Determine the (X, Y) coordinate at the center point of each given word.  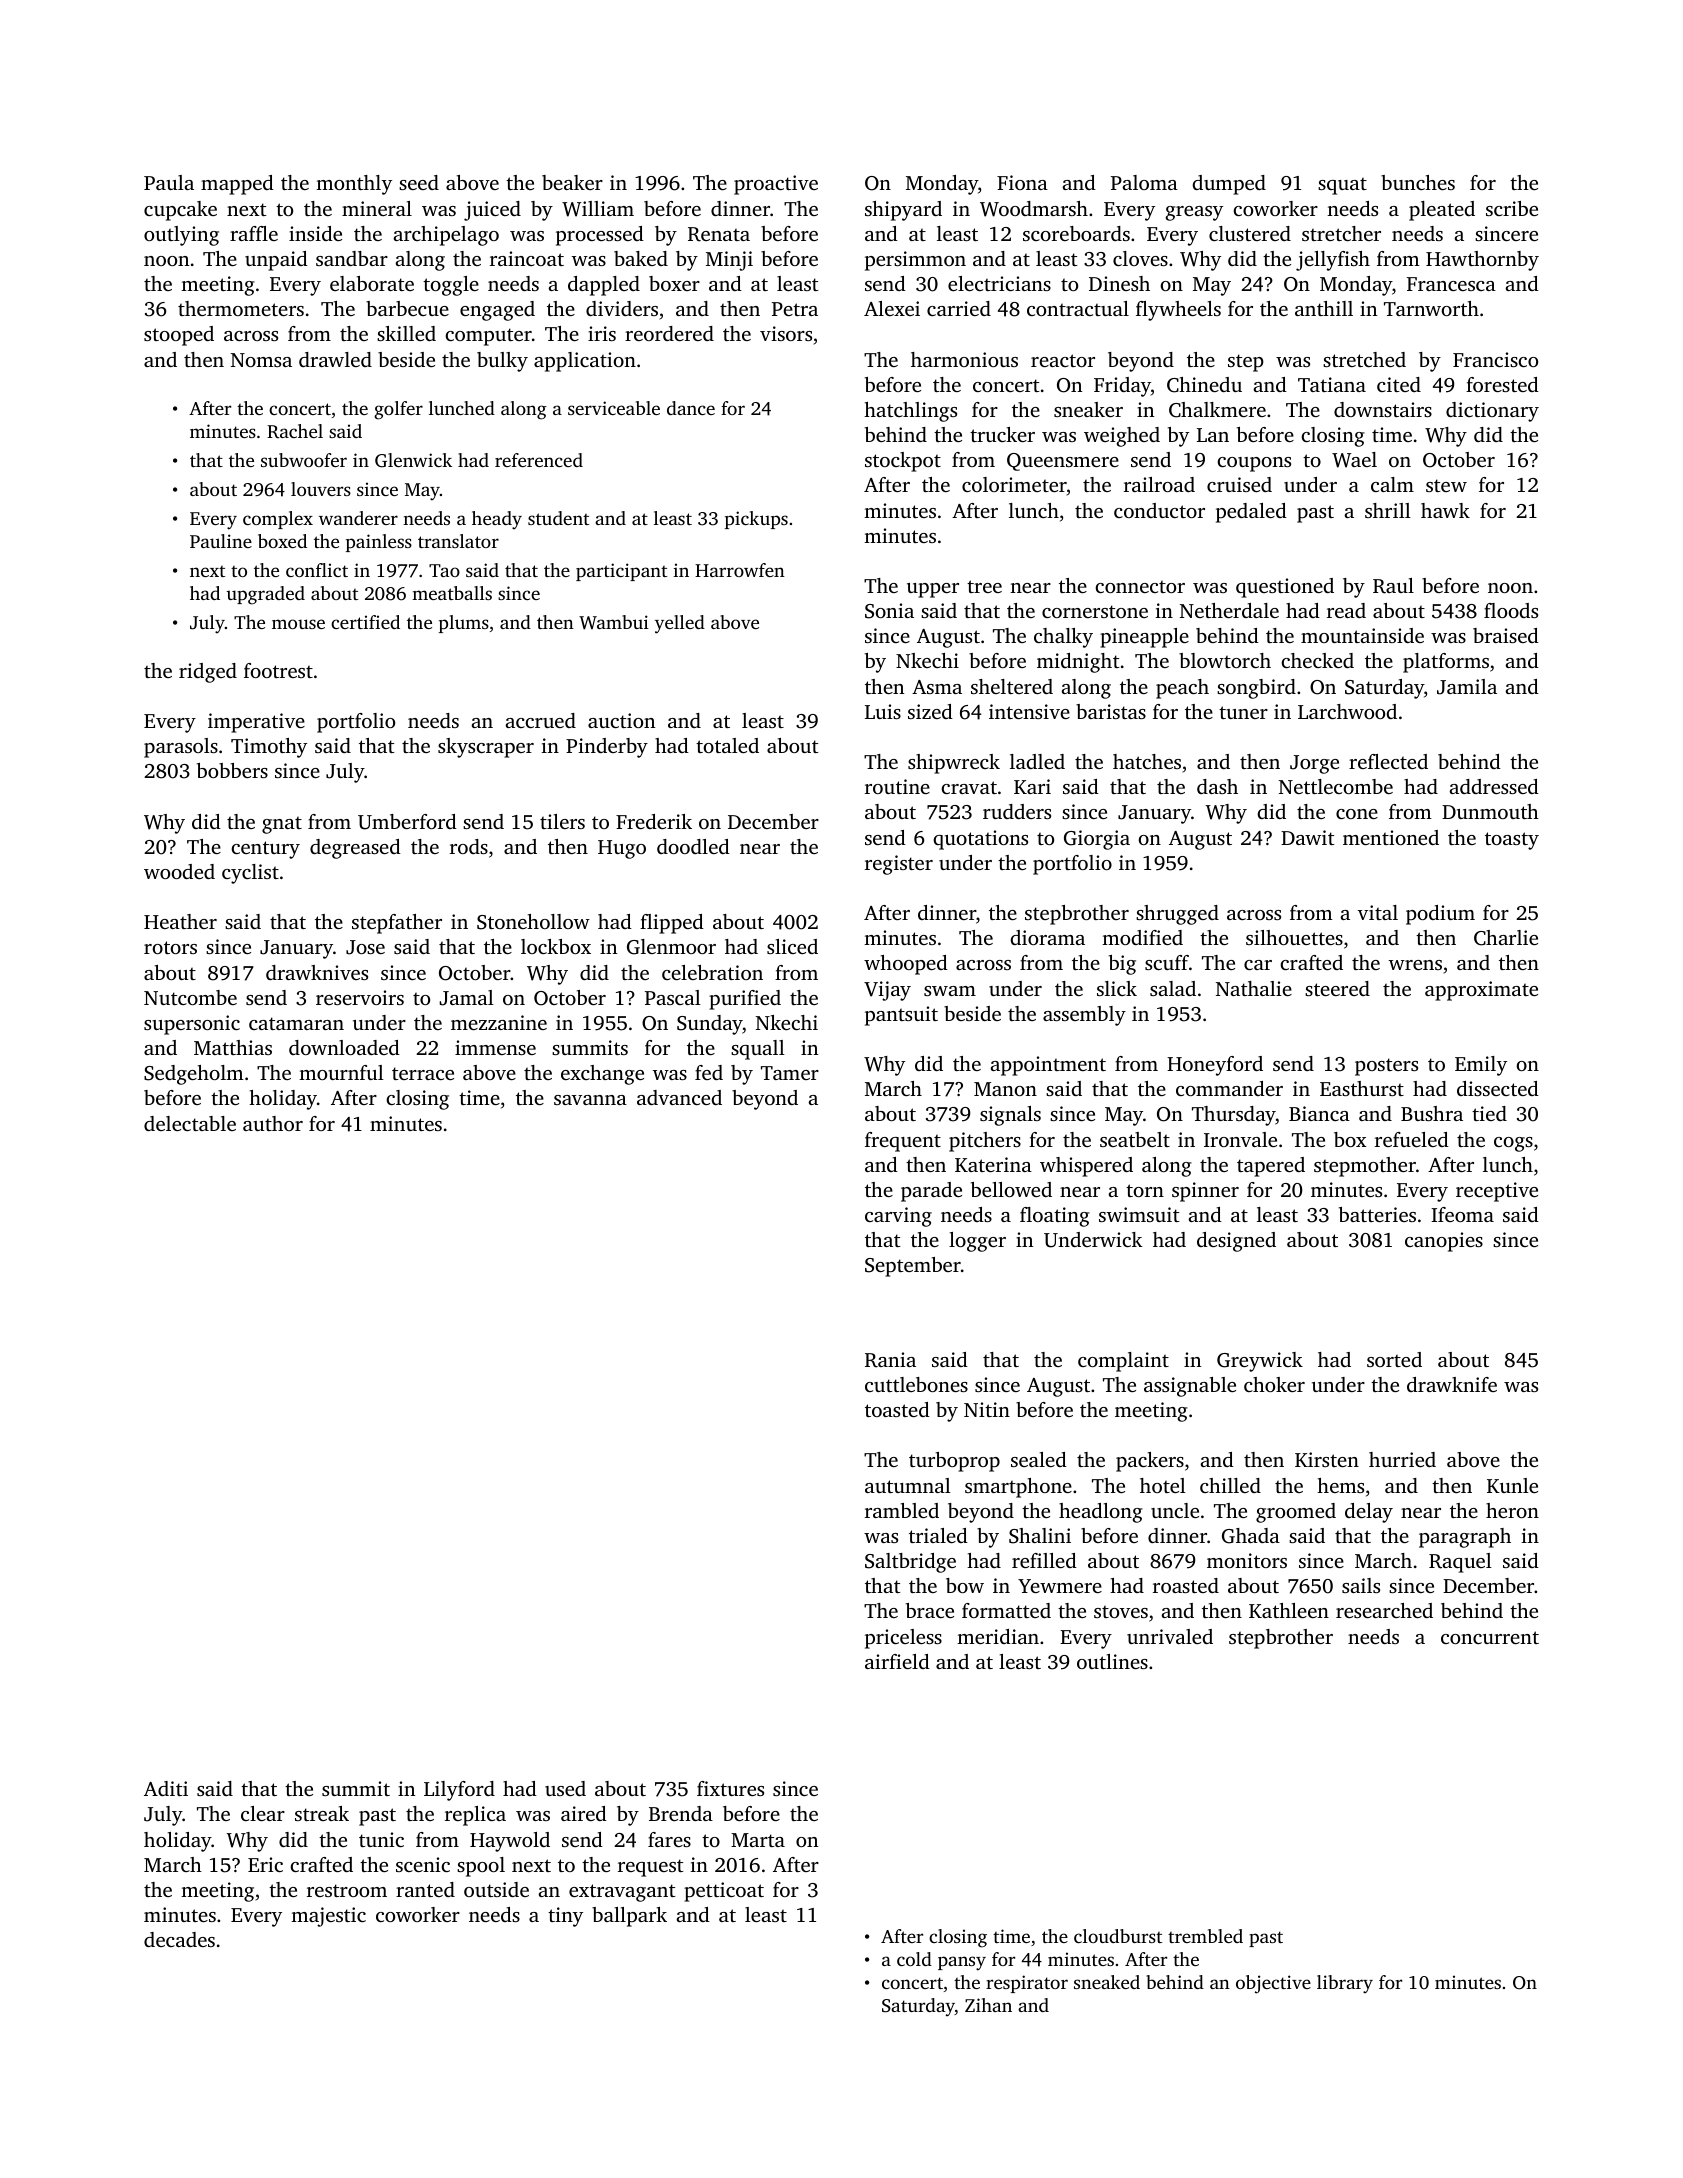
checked (1317, 660)
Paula (169, 182)
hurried (1402, 1459)
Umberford (407, 822)
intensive (1029, 711)
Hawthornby (1482, 261)
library (1345, 1984)
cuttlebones (916, 1384)
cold (914, 1959)
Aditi (166, 1788)
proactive (776, 185)
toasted (897, 1409)
